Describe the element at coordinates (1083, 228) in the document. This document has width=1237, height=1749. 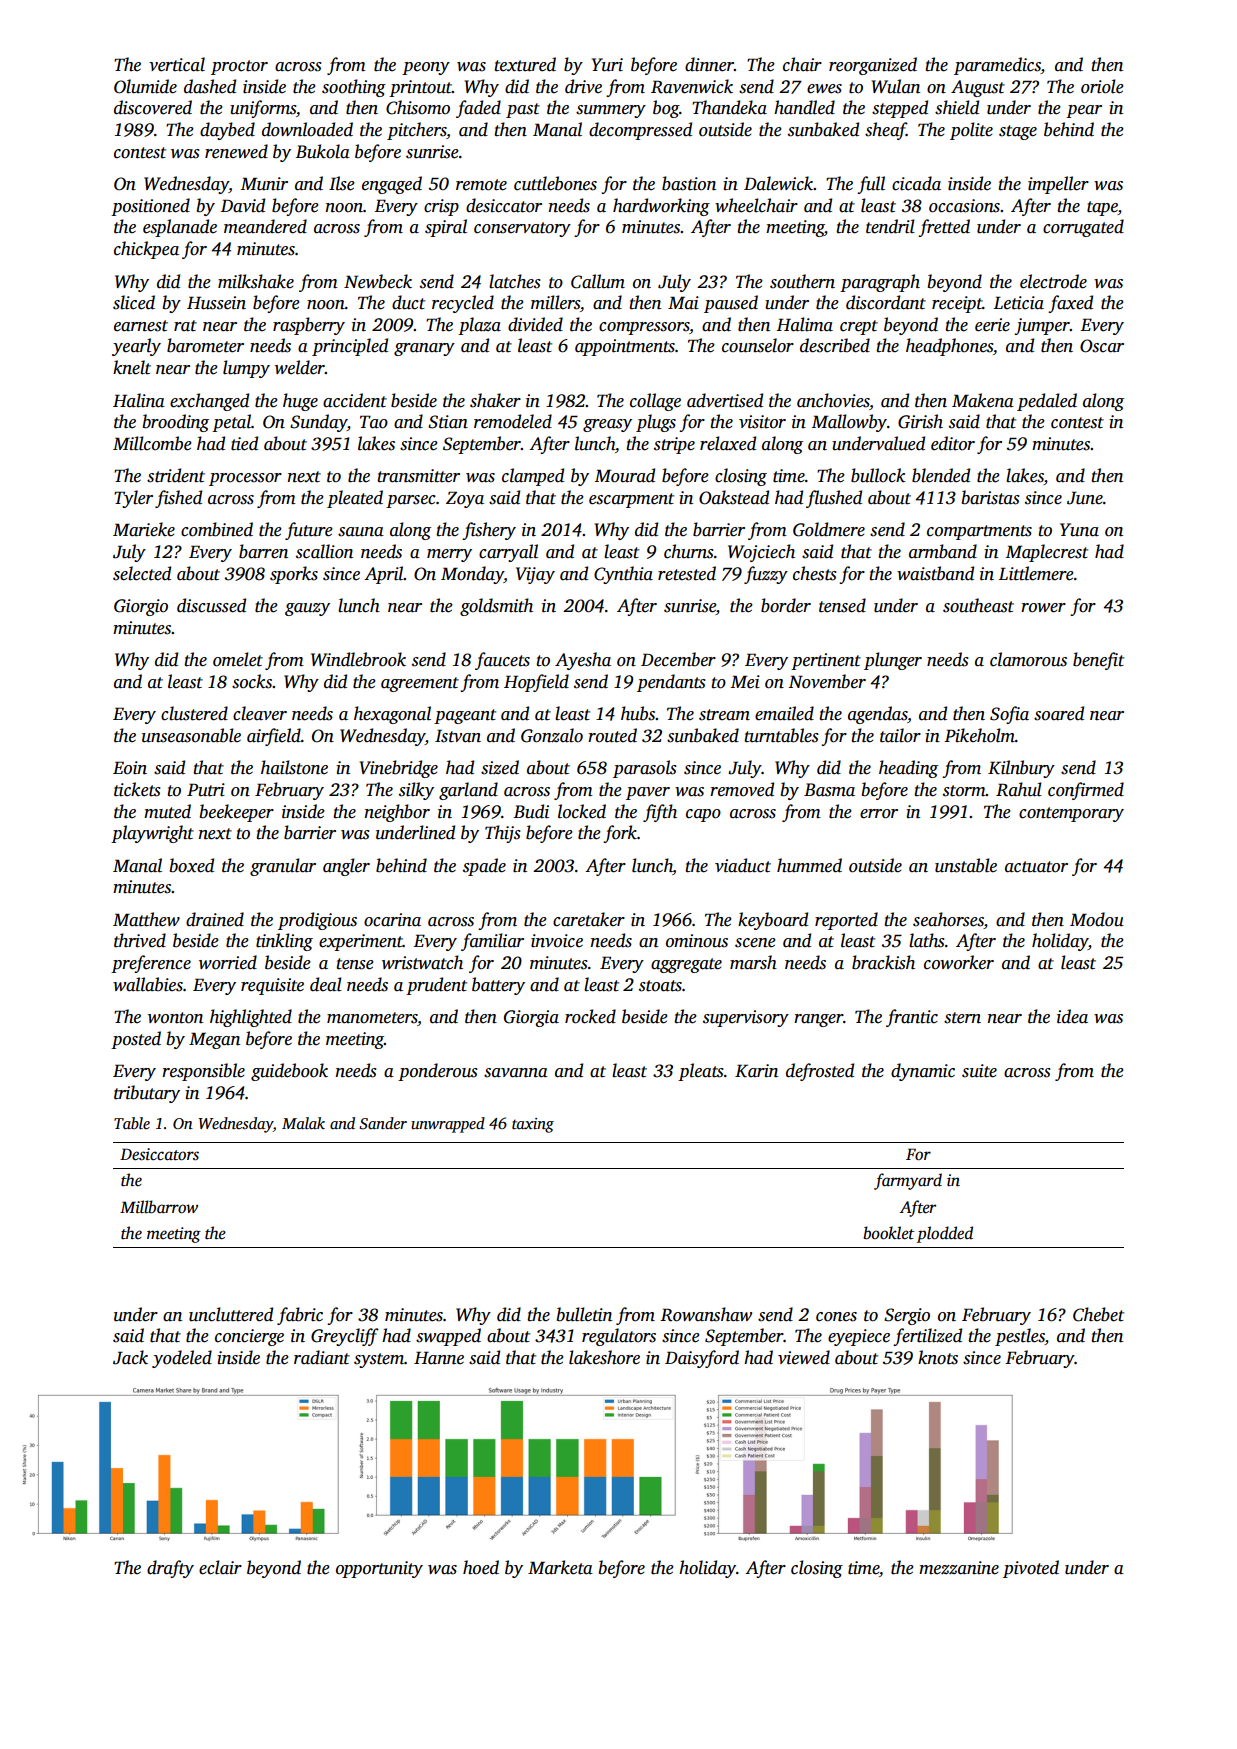
I see `corrugated` at that location.
